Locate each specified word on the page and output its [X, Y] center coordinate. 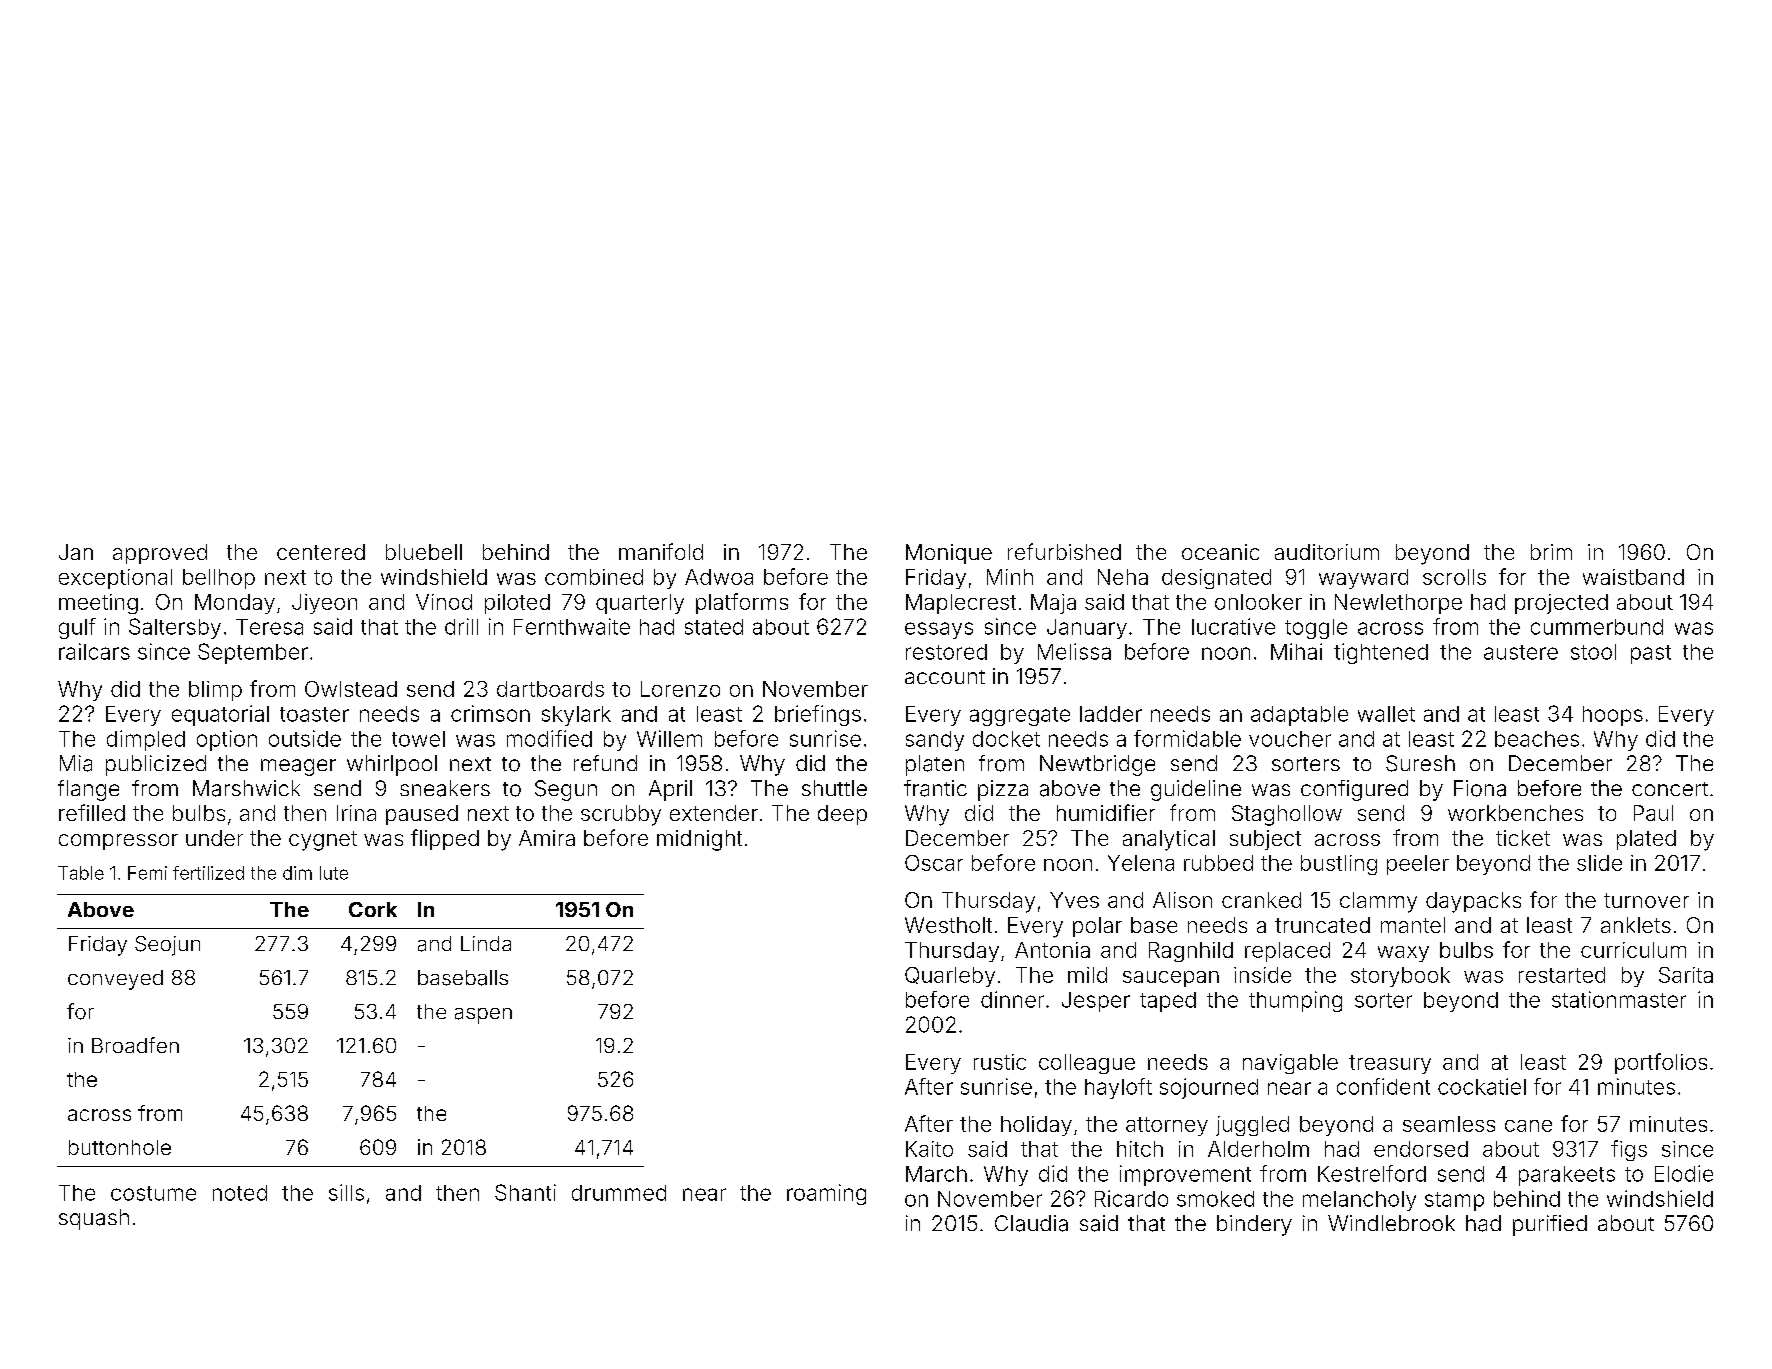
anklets [1636, 925]
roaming [826, 1194]
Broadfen [135, 1045]
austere [1521, 652]
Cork [373, 909]
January [1087, 629]
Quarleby [950, 977]
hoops [1613, 716]
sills [346, 1192]
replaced [1287, 952]
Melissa [1074, 651]
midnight [699, 840]
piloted [517, 604]
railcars [94, 651]
